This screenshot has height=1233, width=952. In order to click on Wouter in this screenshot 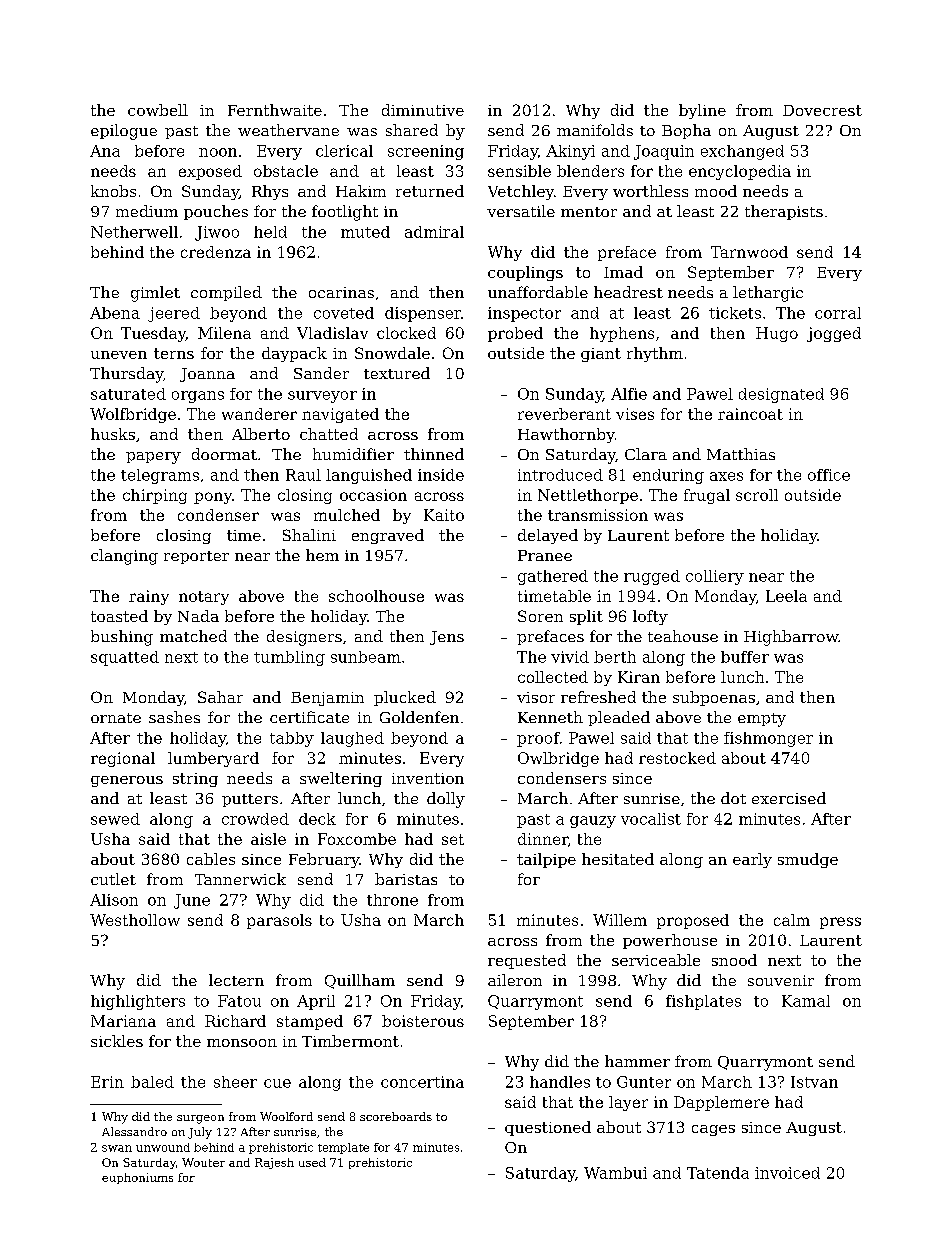, I will do `click(203, 1162)`.
